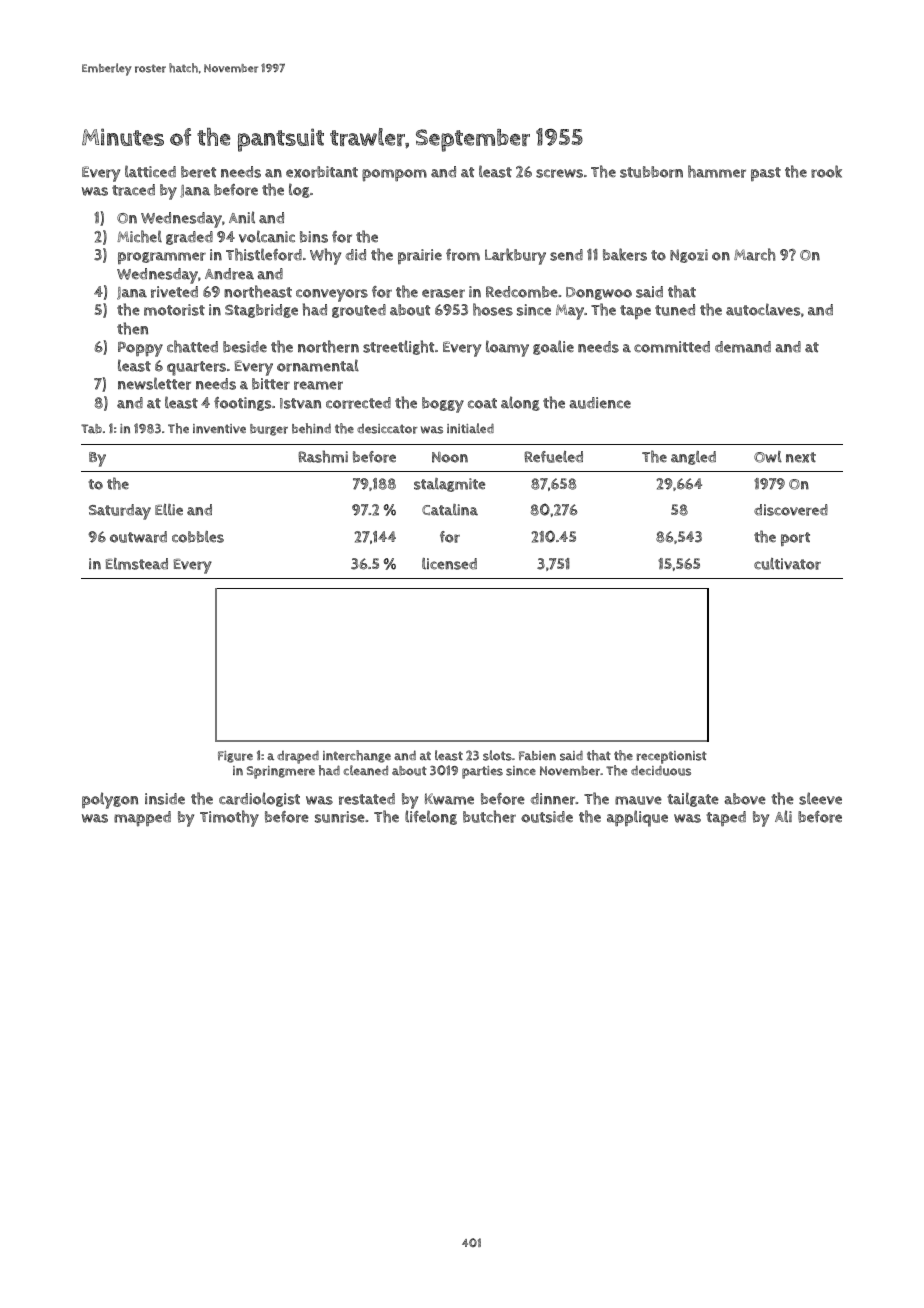 The height and width of the screenshot is (1308, 924). I want to click on traced, so click(133, 190).
